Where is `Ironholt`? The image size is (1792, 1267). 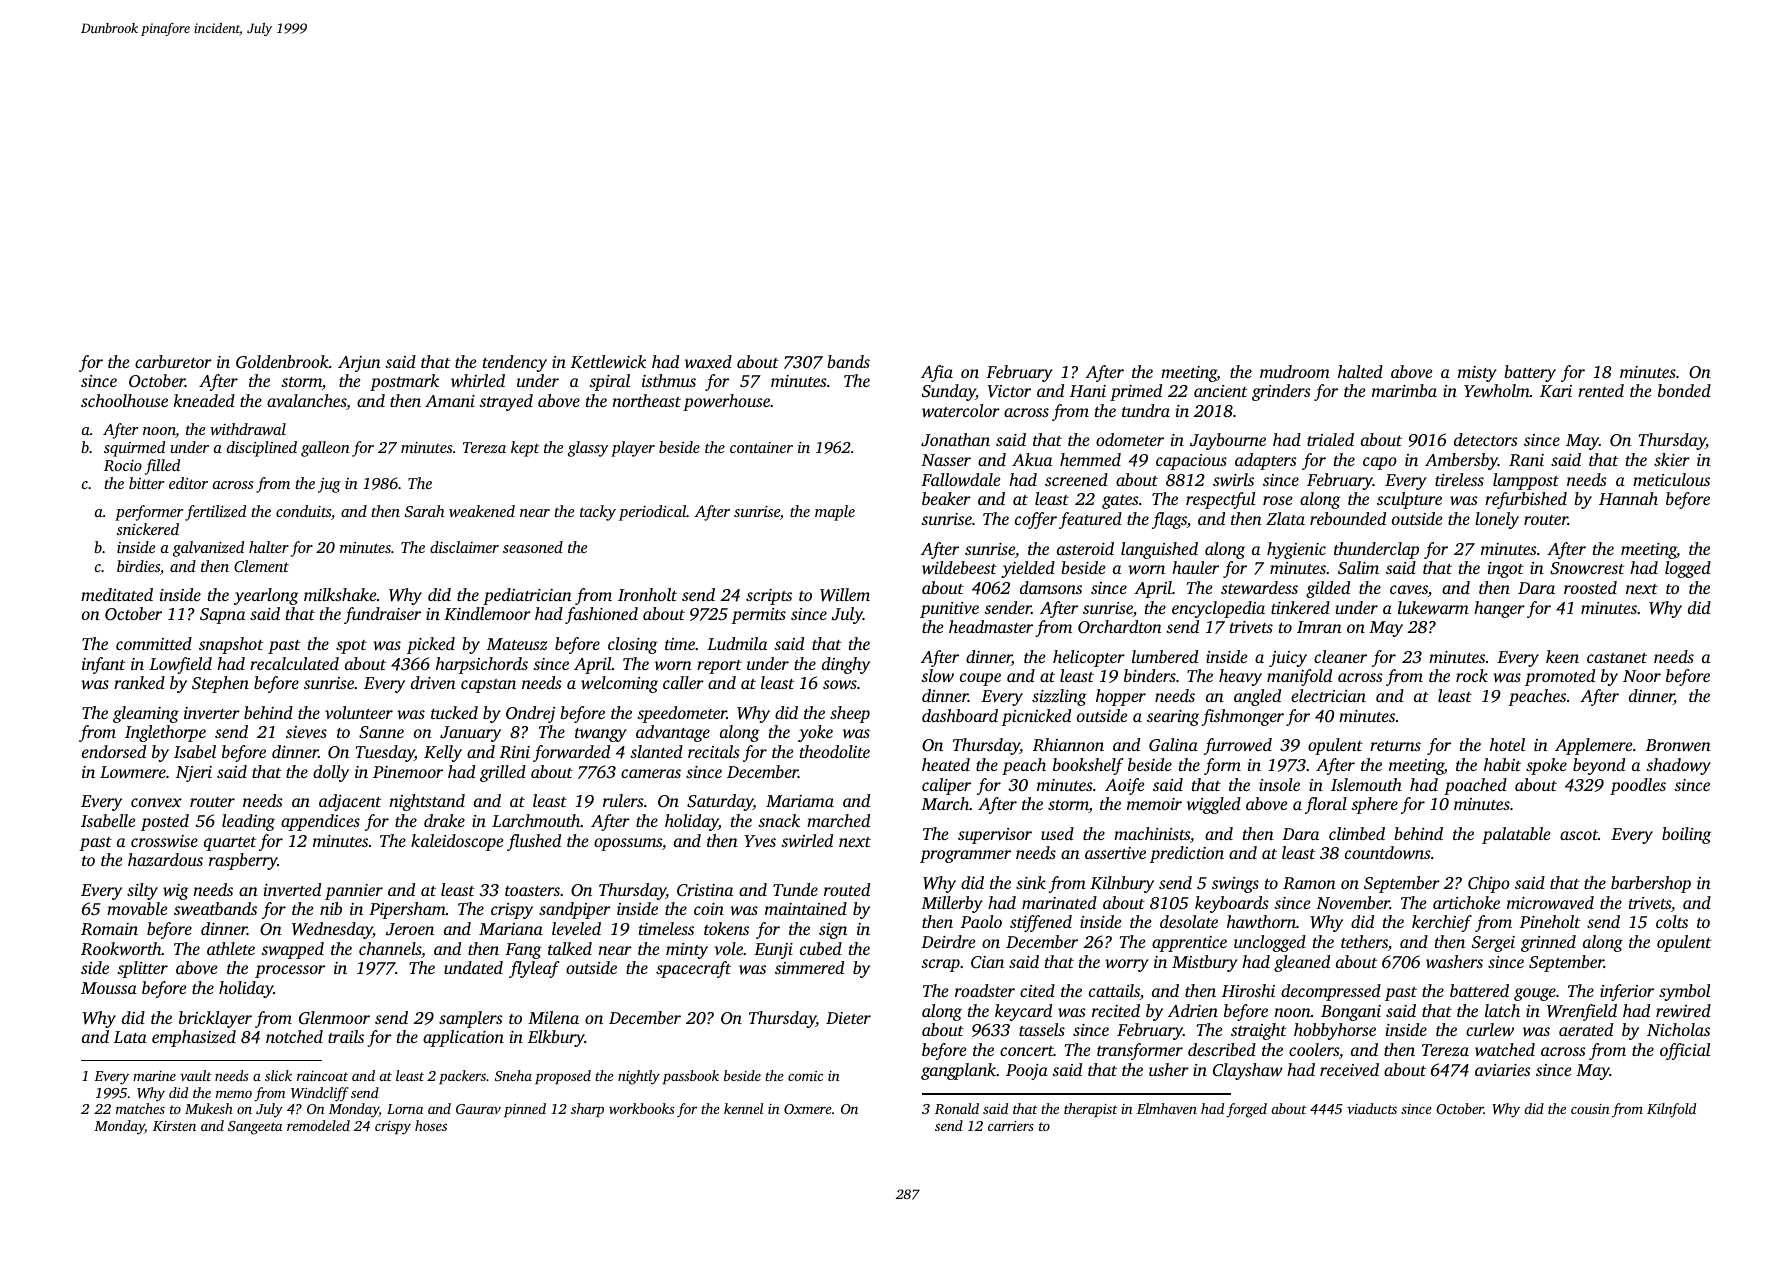
Ironholt is located at coordinates (647, 594).
